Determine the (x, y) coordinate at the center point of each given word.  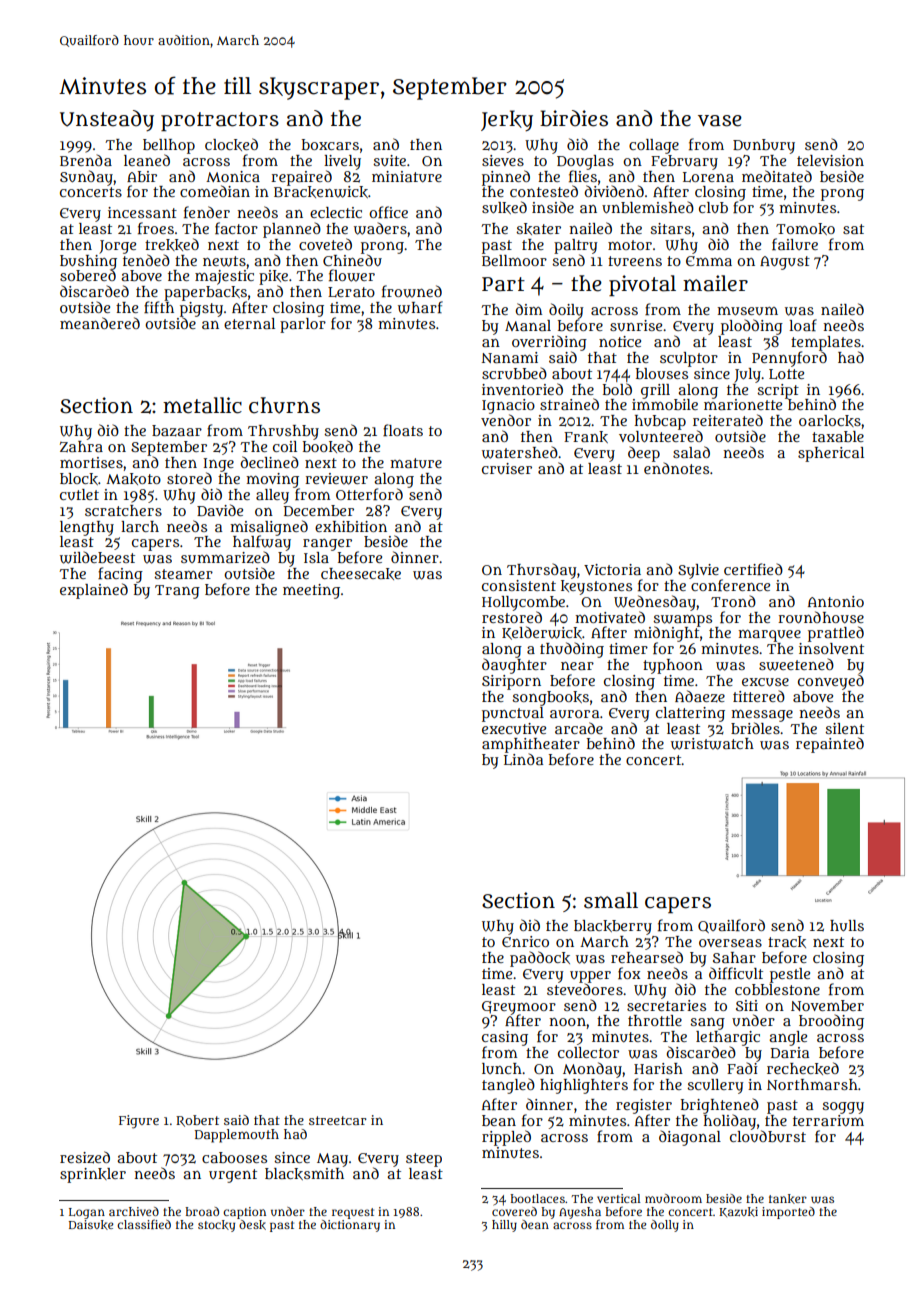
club (713, 207)
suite (389, 160)
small (611, 900)
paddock (540, 959)
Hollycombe (523, 603)
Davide (220, 510)
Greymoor (519, 1007)
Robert (197, 1121)
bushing (88, 262)
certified (753, 569)
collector (588, 1052)
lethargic (728, 1038)
